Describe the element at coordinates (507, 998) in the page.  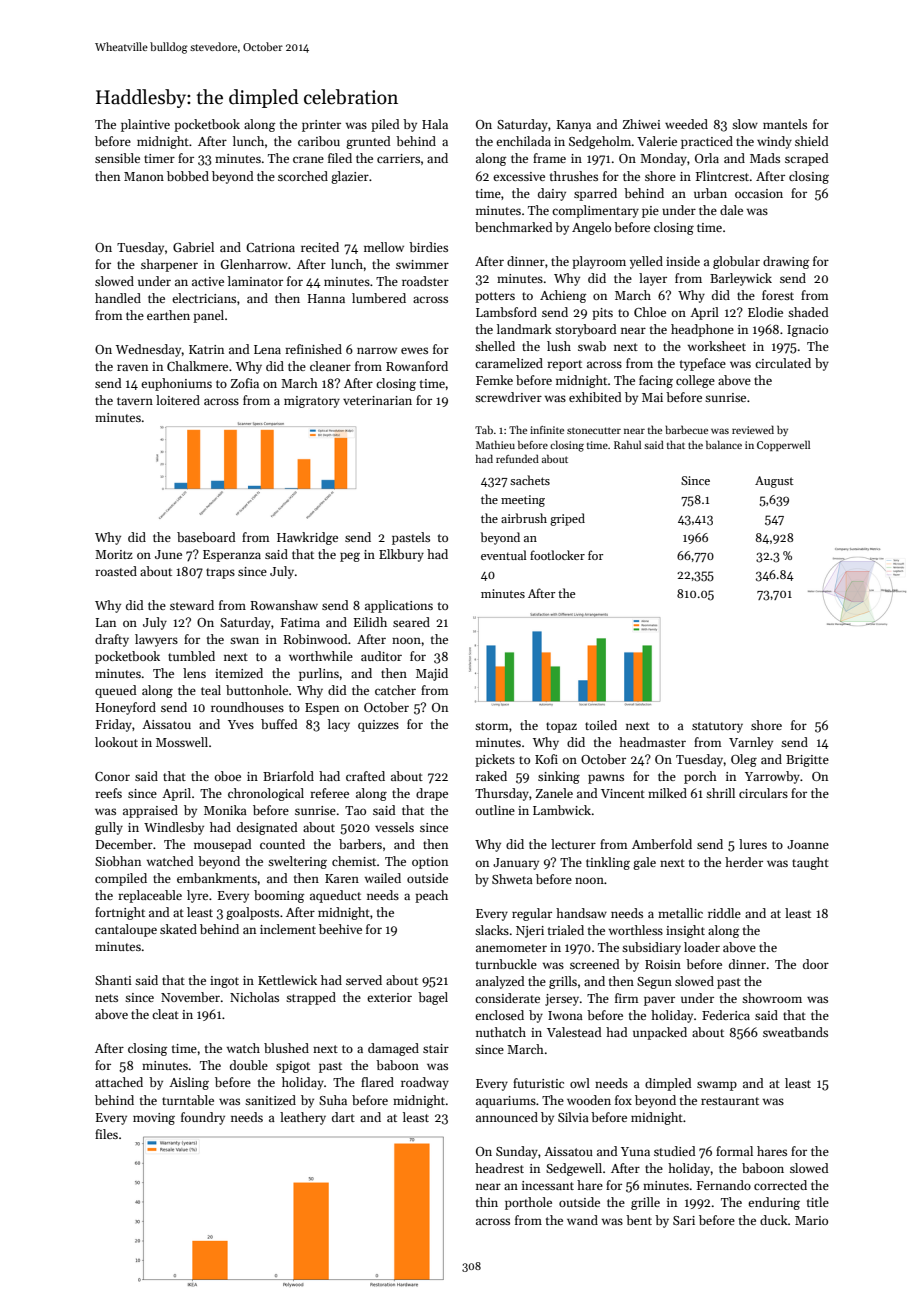
I see `considerate` at that location.
